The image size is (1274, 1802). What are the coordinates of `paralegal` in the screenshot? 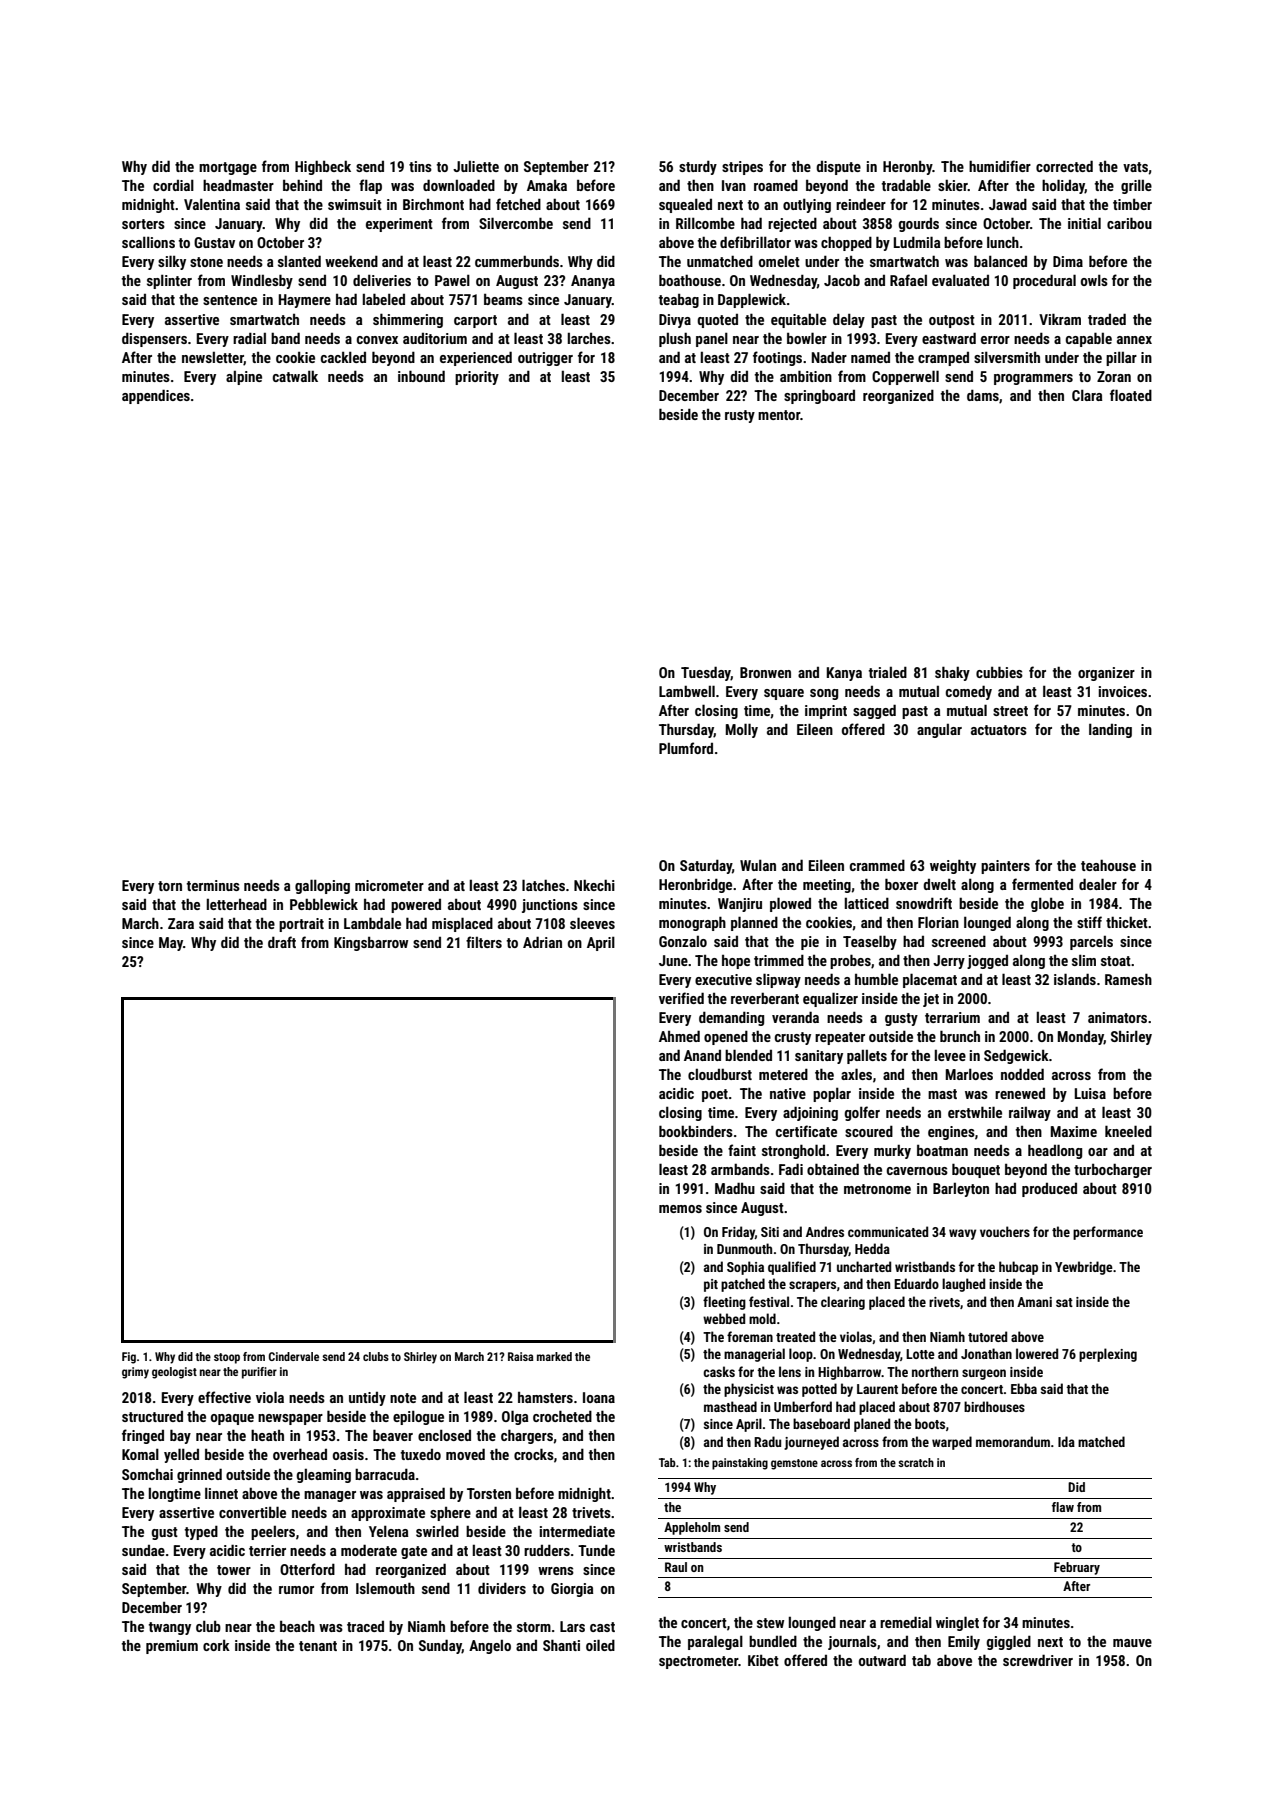 It's located at (715, 1642).
